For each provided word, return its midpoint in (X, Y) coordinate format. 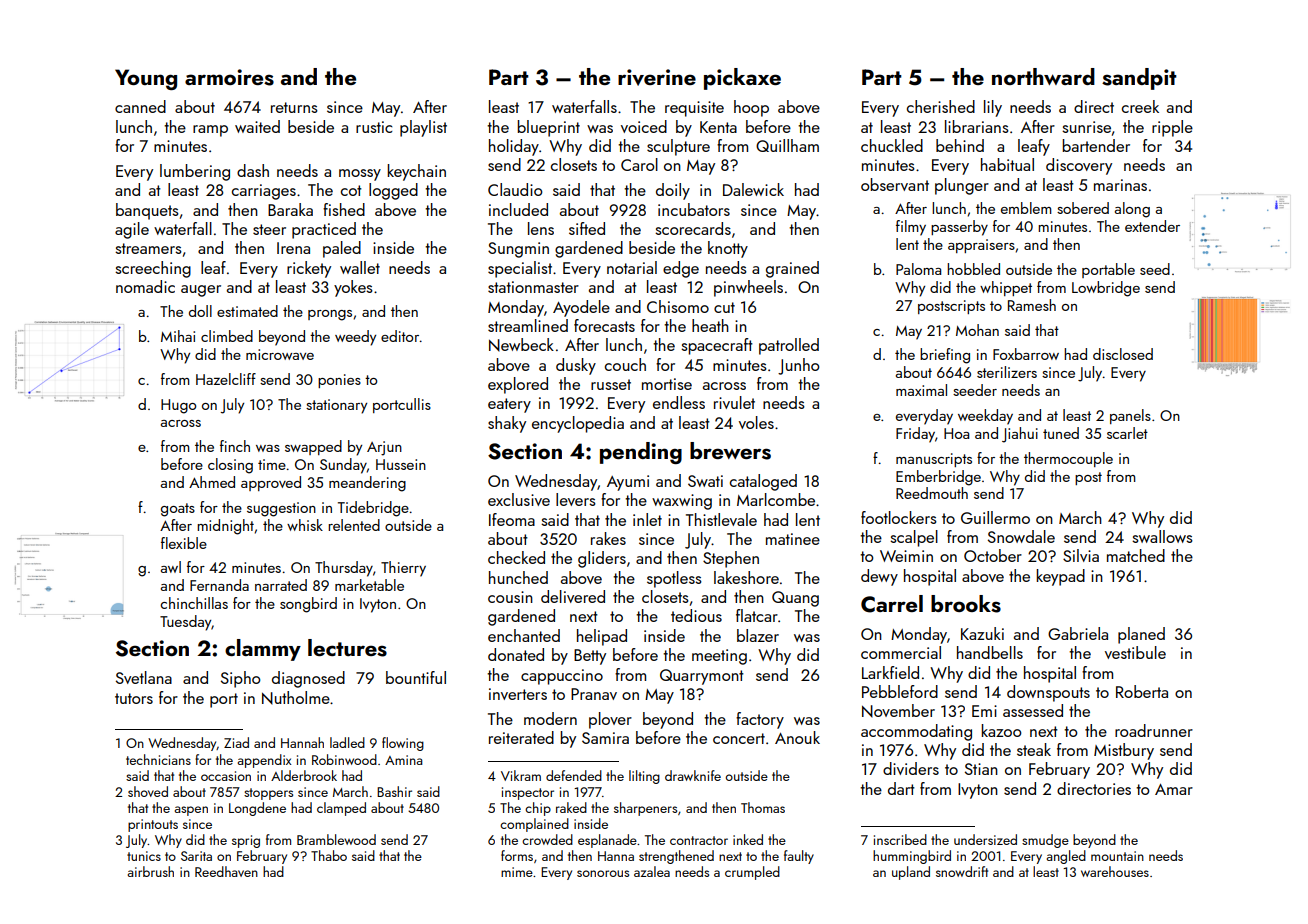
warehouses (1115, 871)
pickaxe (742, 79)
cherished (941, 106)
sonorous (603, 873)
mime (517, 872)
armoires (229, 77)
